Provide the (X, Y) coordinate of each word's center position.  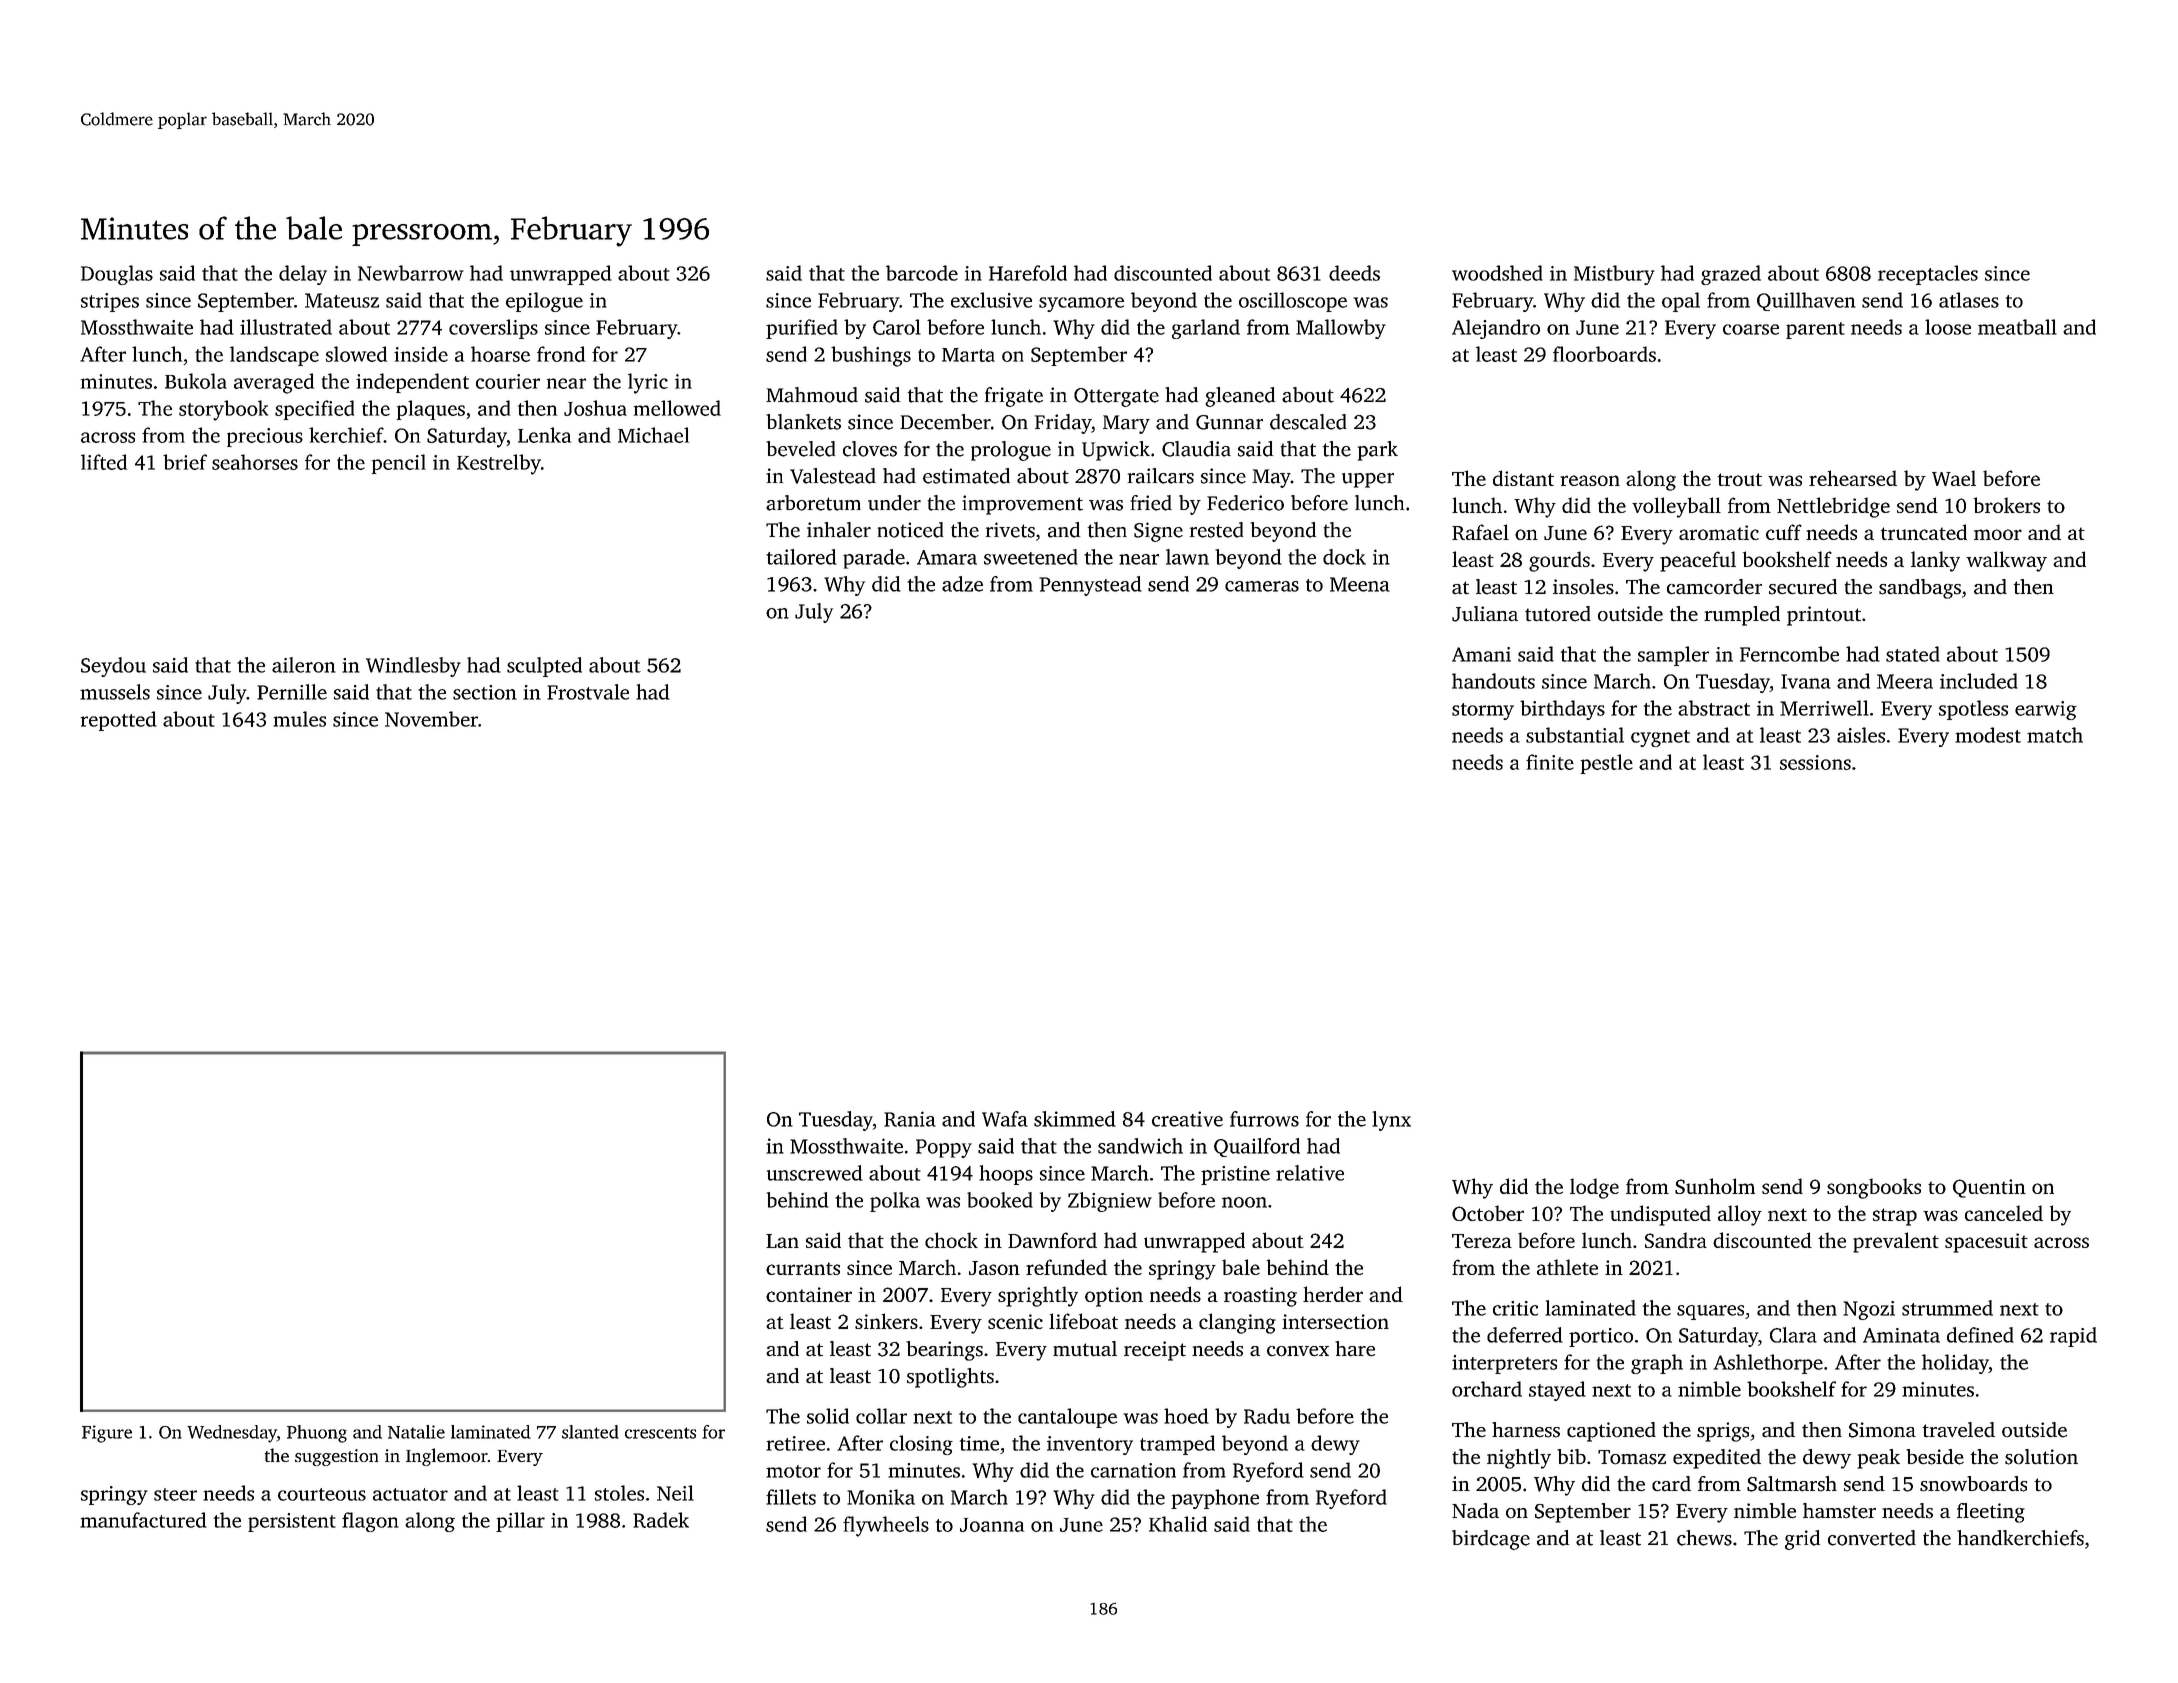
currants (803, 1268)
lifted (104, 462)
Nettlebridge (1833, 507)
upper (1368, 480)
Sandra (1676, 1240)
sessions (1815, 762)
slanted (590, 1432)
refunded (1066, 1267)
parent (1815, 330)
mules (299, 719)
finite (1550, 762)
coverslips (493, 329)
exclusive (991, 300)
